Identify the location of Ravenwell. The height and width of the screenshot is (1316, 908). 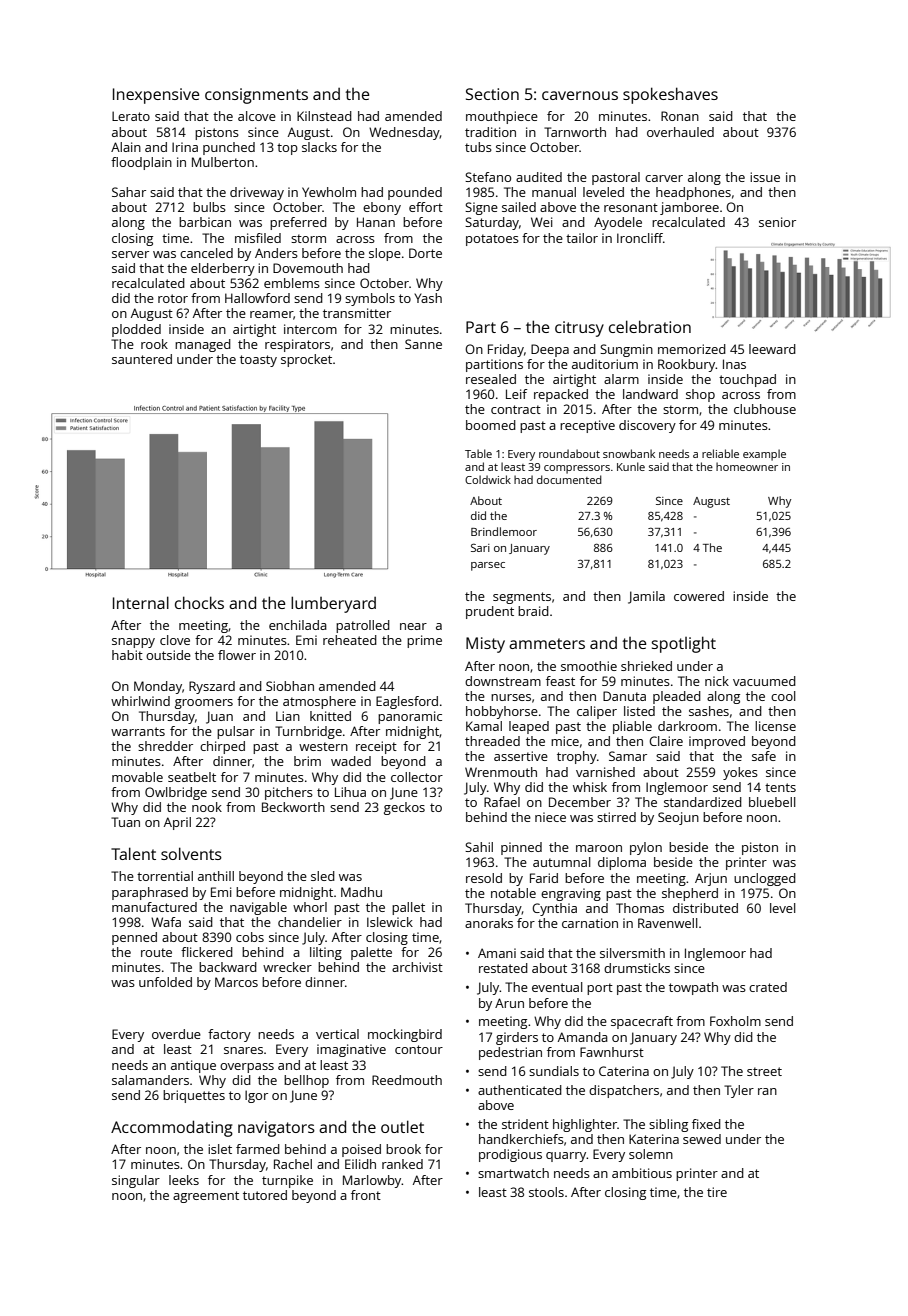
(668, 923).
